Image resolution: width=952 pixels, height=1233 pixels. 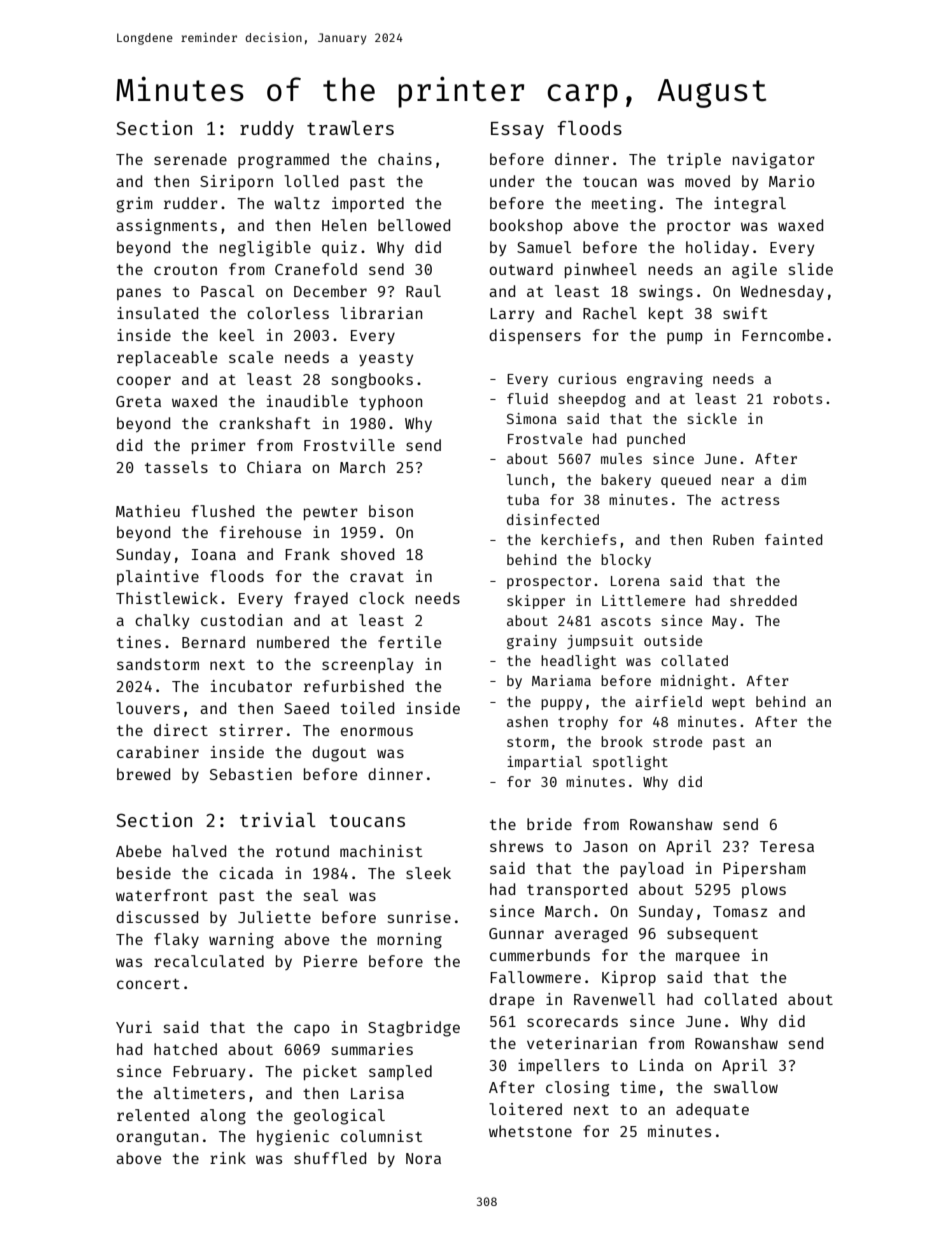 What do you see at coordinates (134, 205) in the screenshot?
I see `grim` at bounding box center [134, 205].
